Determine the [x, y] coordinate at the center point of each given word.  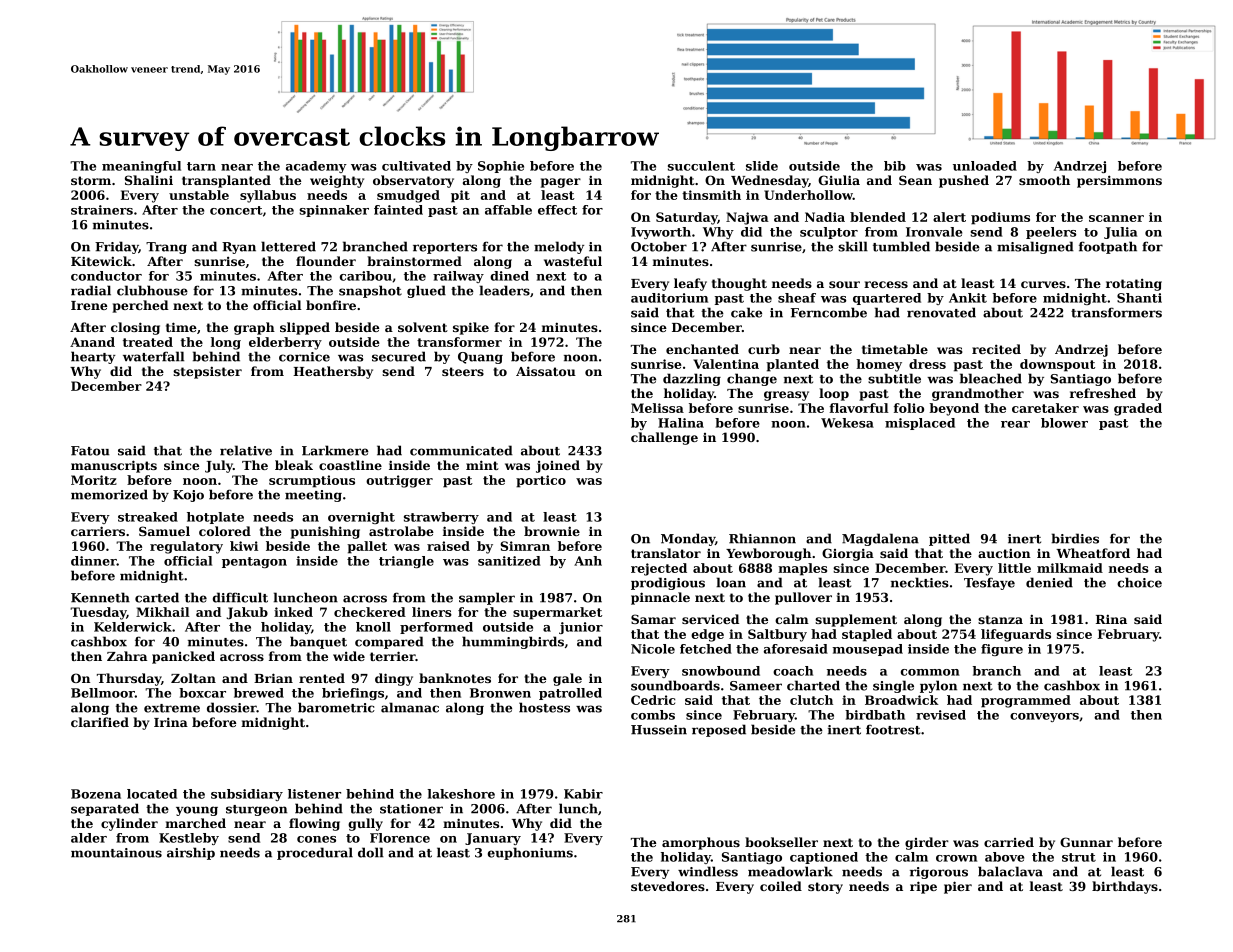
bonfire [331, 305]
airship [191, 853]
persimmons [1119, 181]
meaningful [141, 167]
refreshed [1103, 393]
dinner [94, 561]
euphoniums [530, 853]
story [825, 888]
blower [1064, 423]
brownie [552, 531]
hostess [544, 707]
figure [1002, 650]
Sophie [501, 167]
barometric [336, 707]
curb [764, 349]
